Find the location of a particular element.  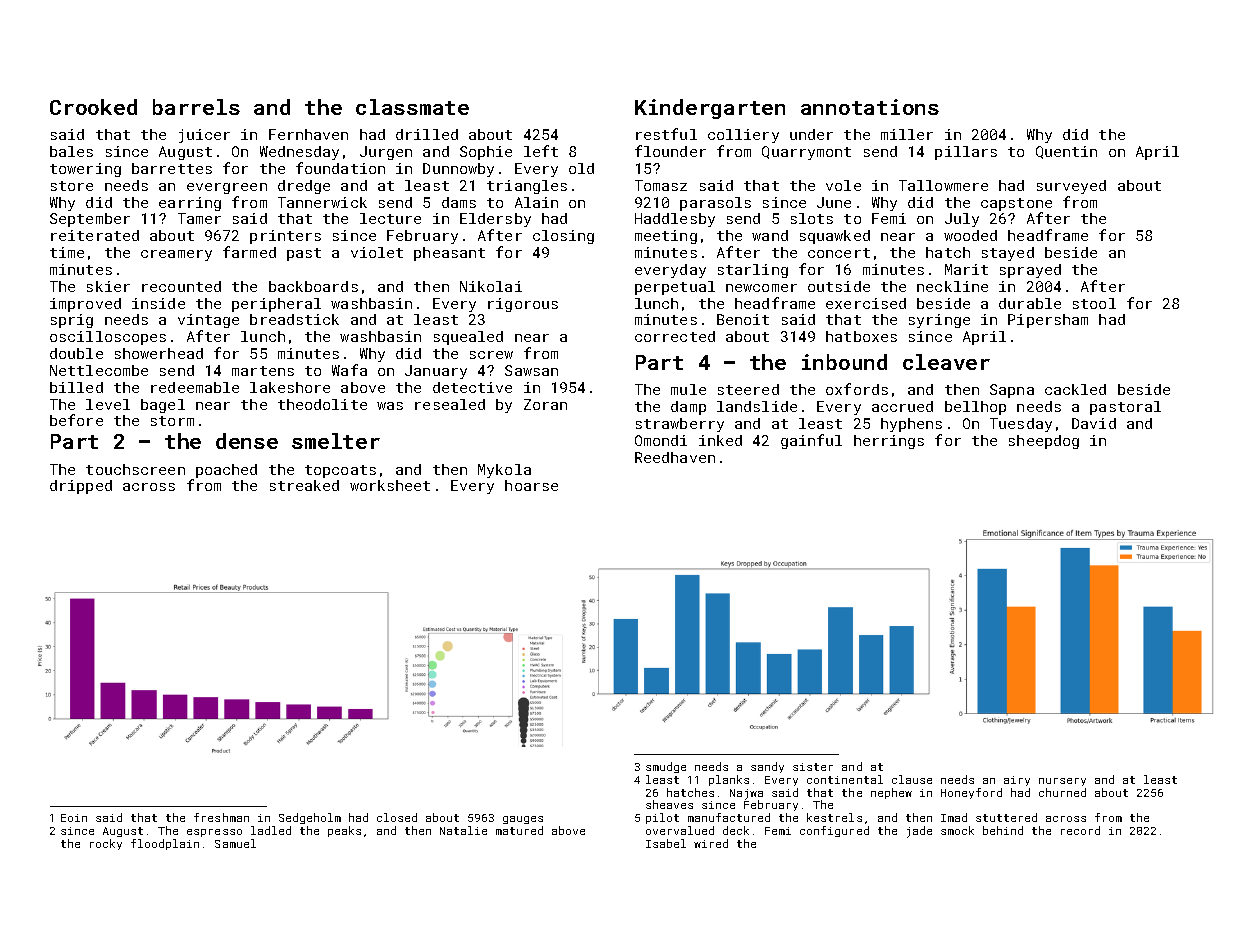

reiterated is located at coordinates (95, 235).
